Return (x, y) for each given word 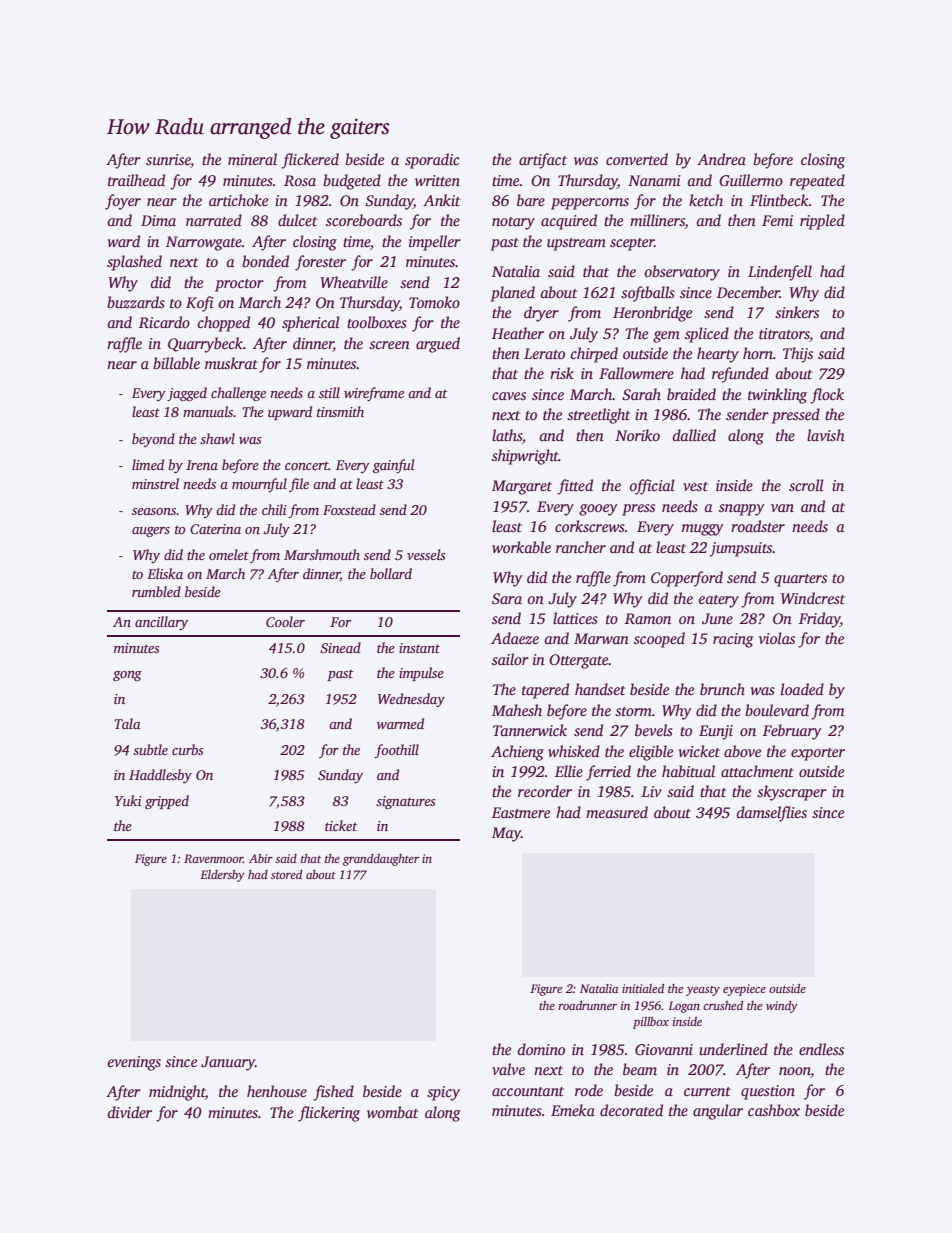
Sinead (340, 647)
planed (513, 294)
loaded (802, 689)
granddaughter (381, 860)
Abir (261, 858)
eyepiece (744, 990)
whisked (574, 751)
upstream (576, 244)
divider (130, 1112)
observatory (682, 273)
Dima (158, 220)
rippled (822, 222)
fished (333, 1093)
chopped (223, 324)
